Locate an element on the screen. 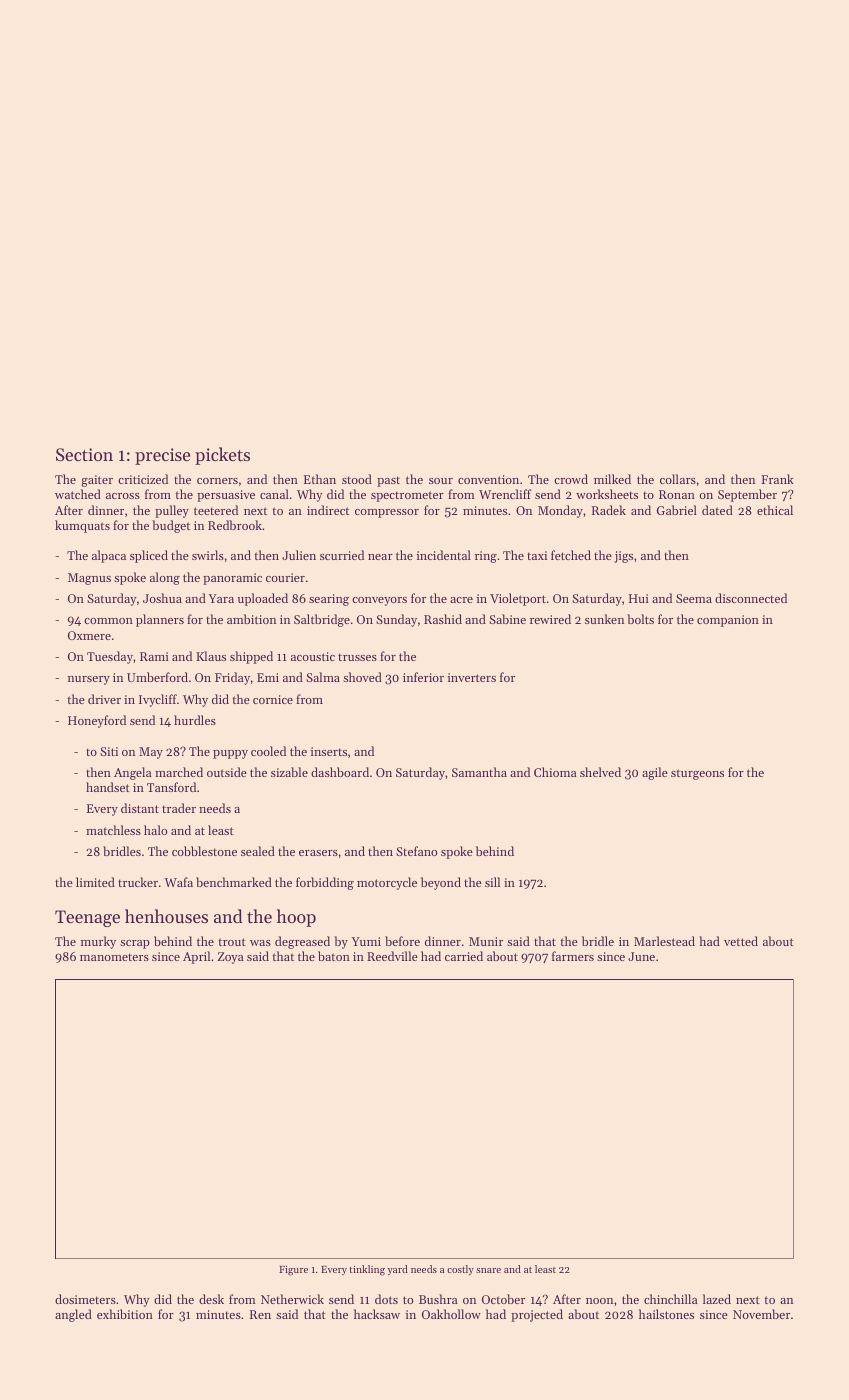 The image size is (849, 1400). scurried is located at coordinates (342, 555).
